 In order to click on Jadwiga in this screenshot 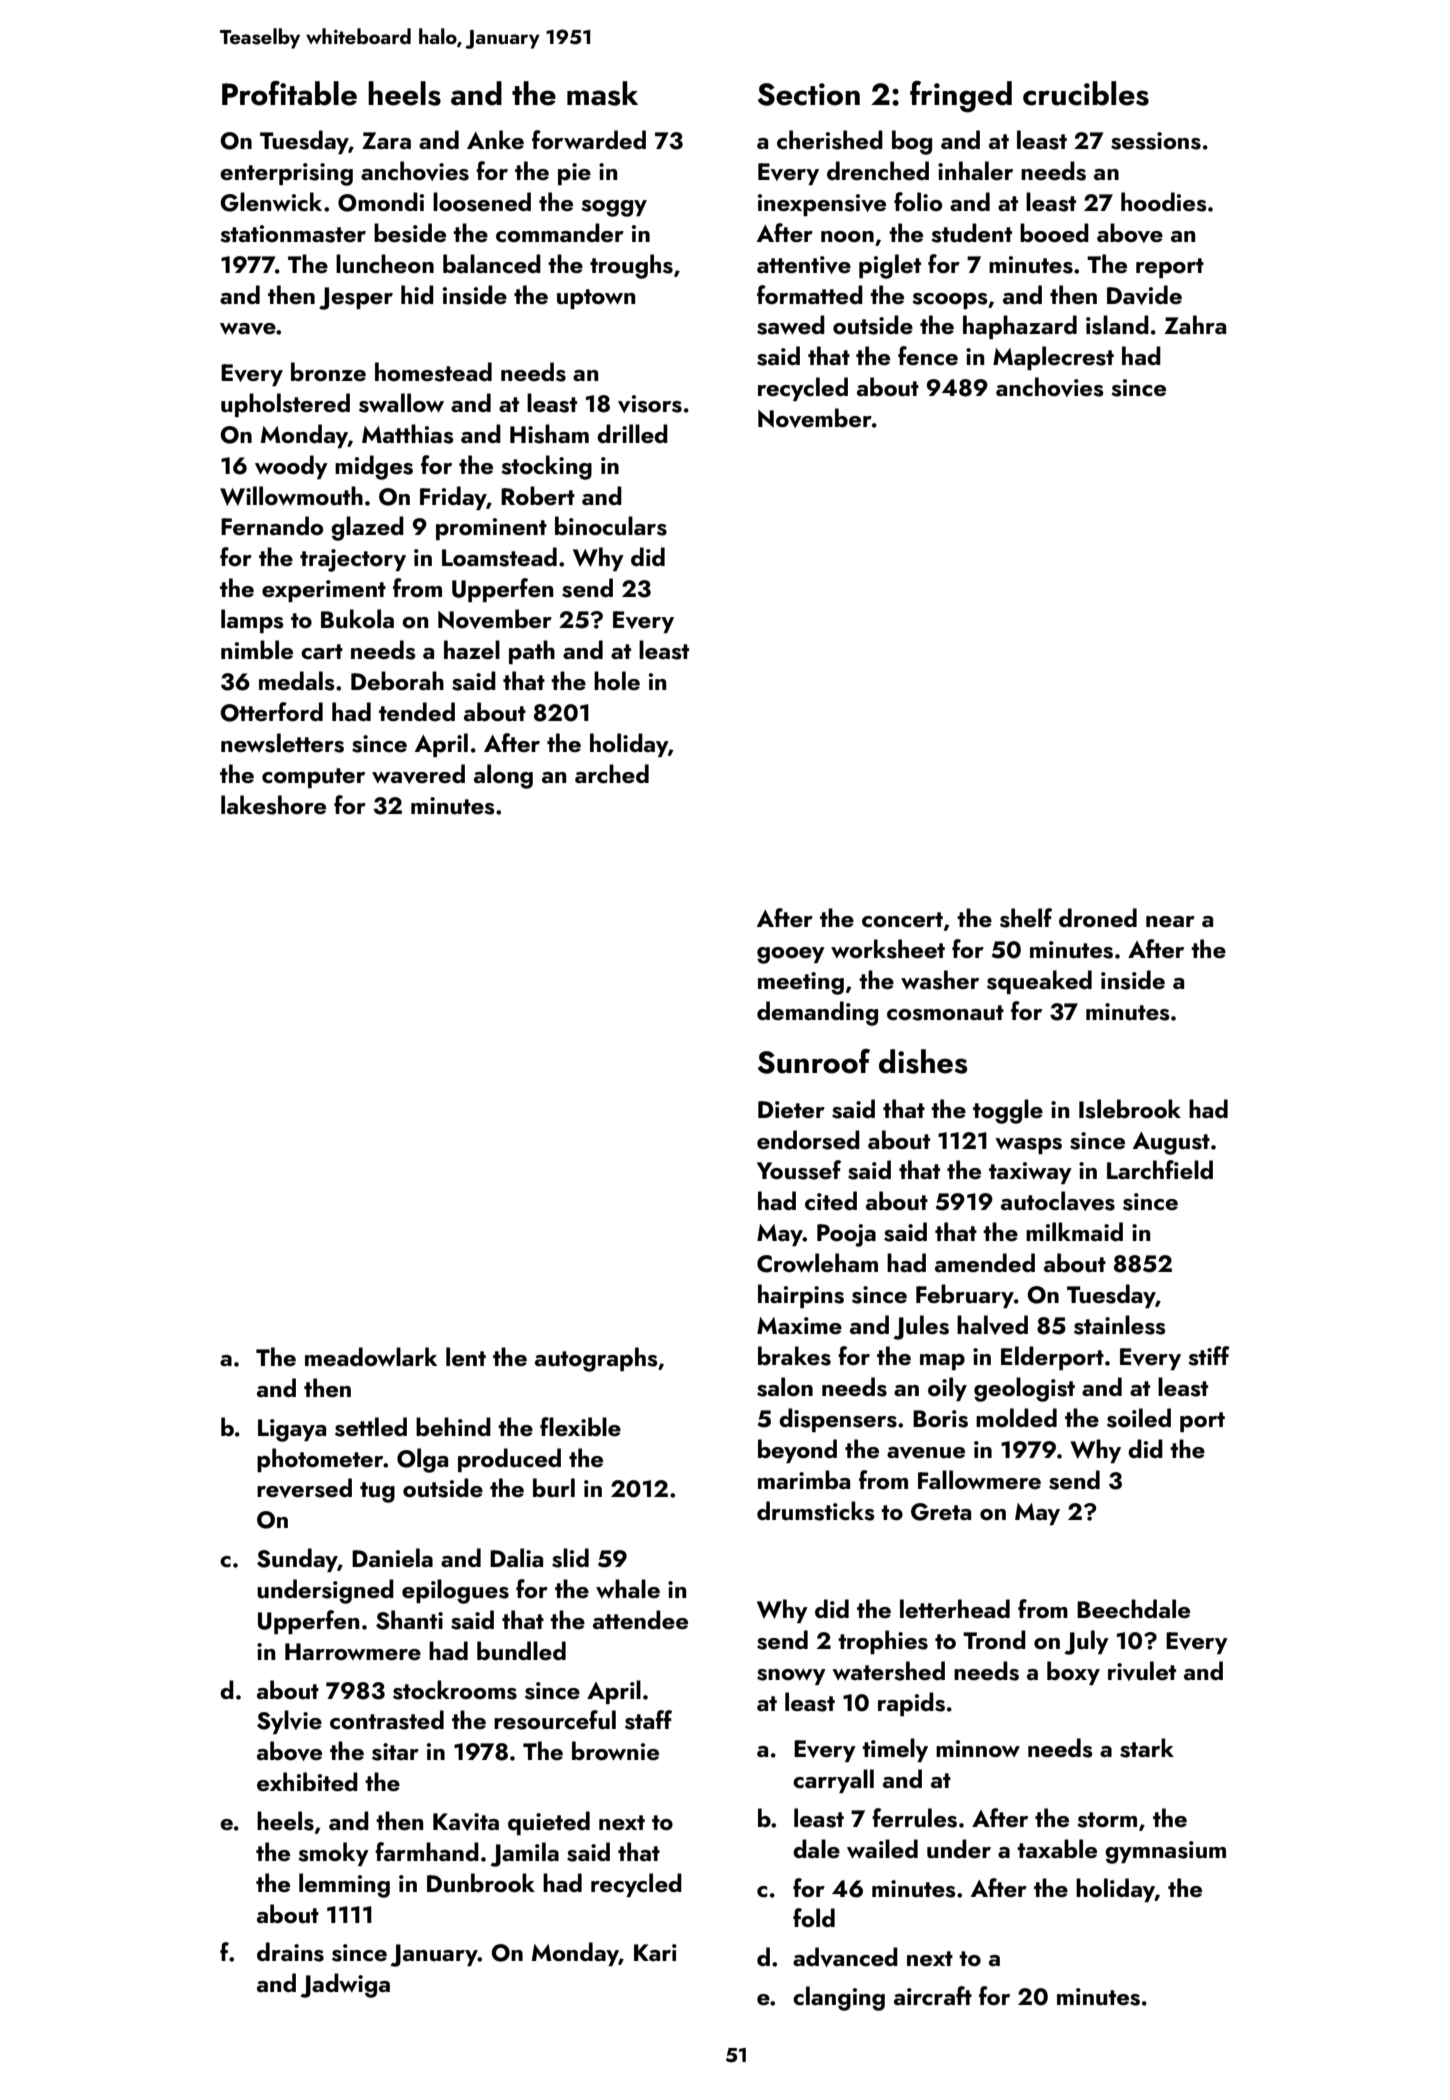, I will do `click(345, 1985)`.
